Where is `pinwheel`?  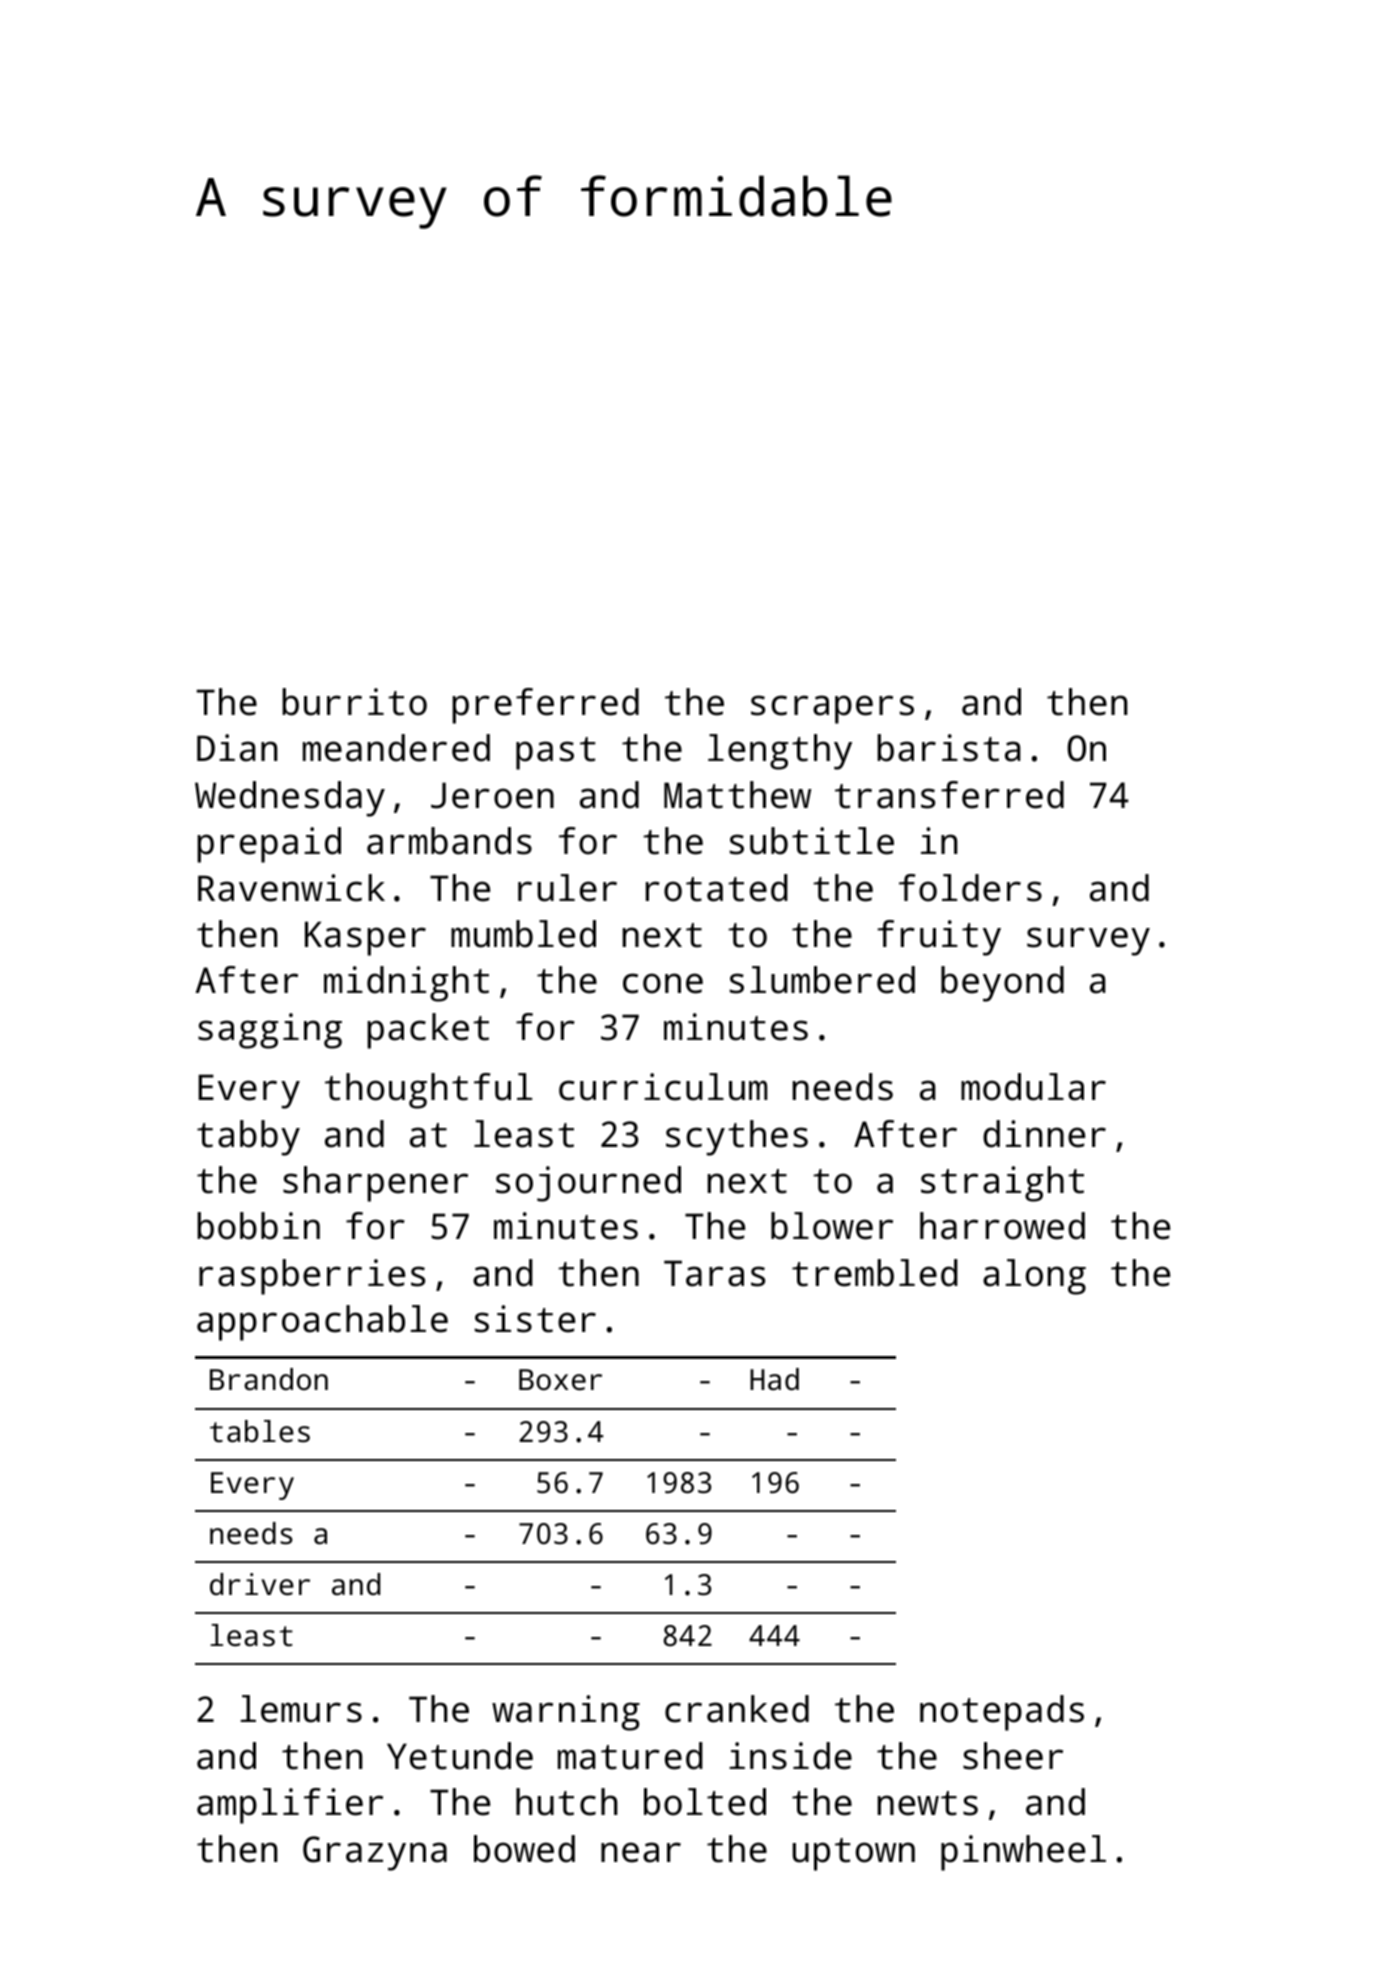 pinwheel is located at coordinates (1023, 1853).
